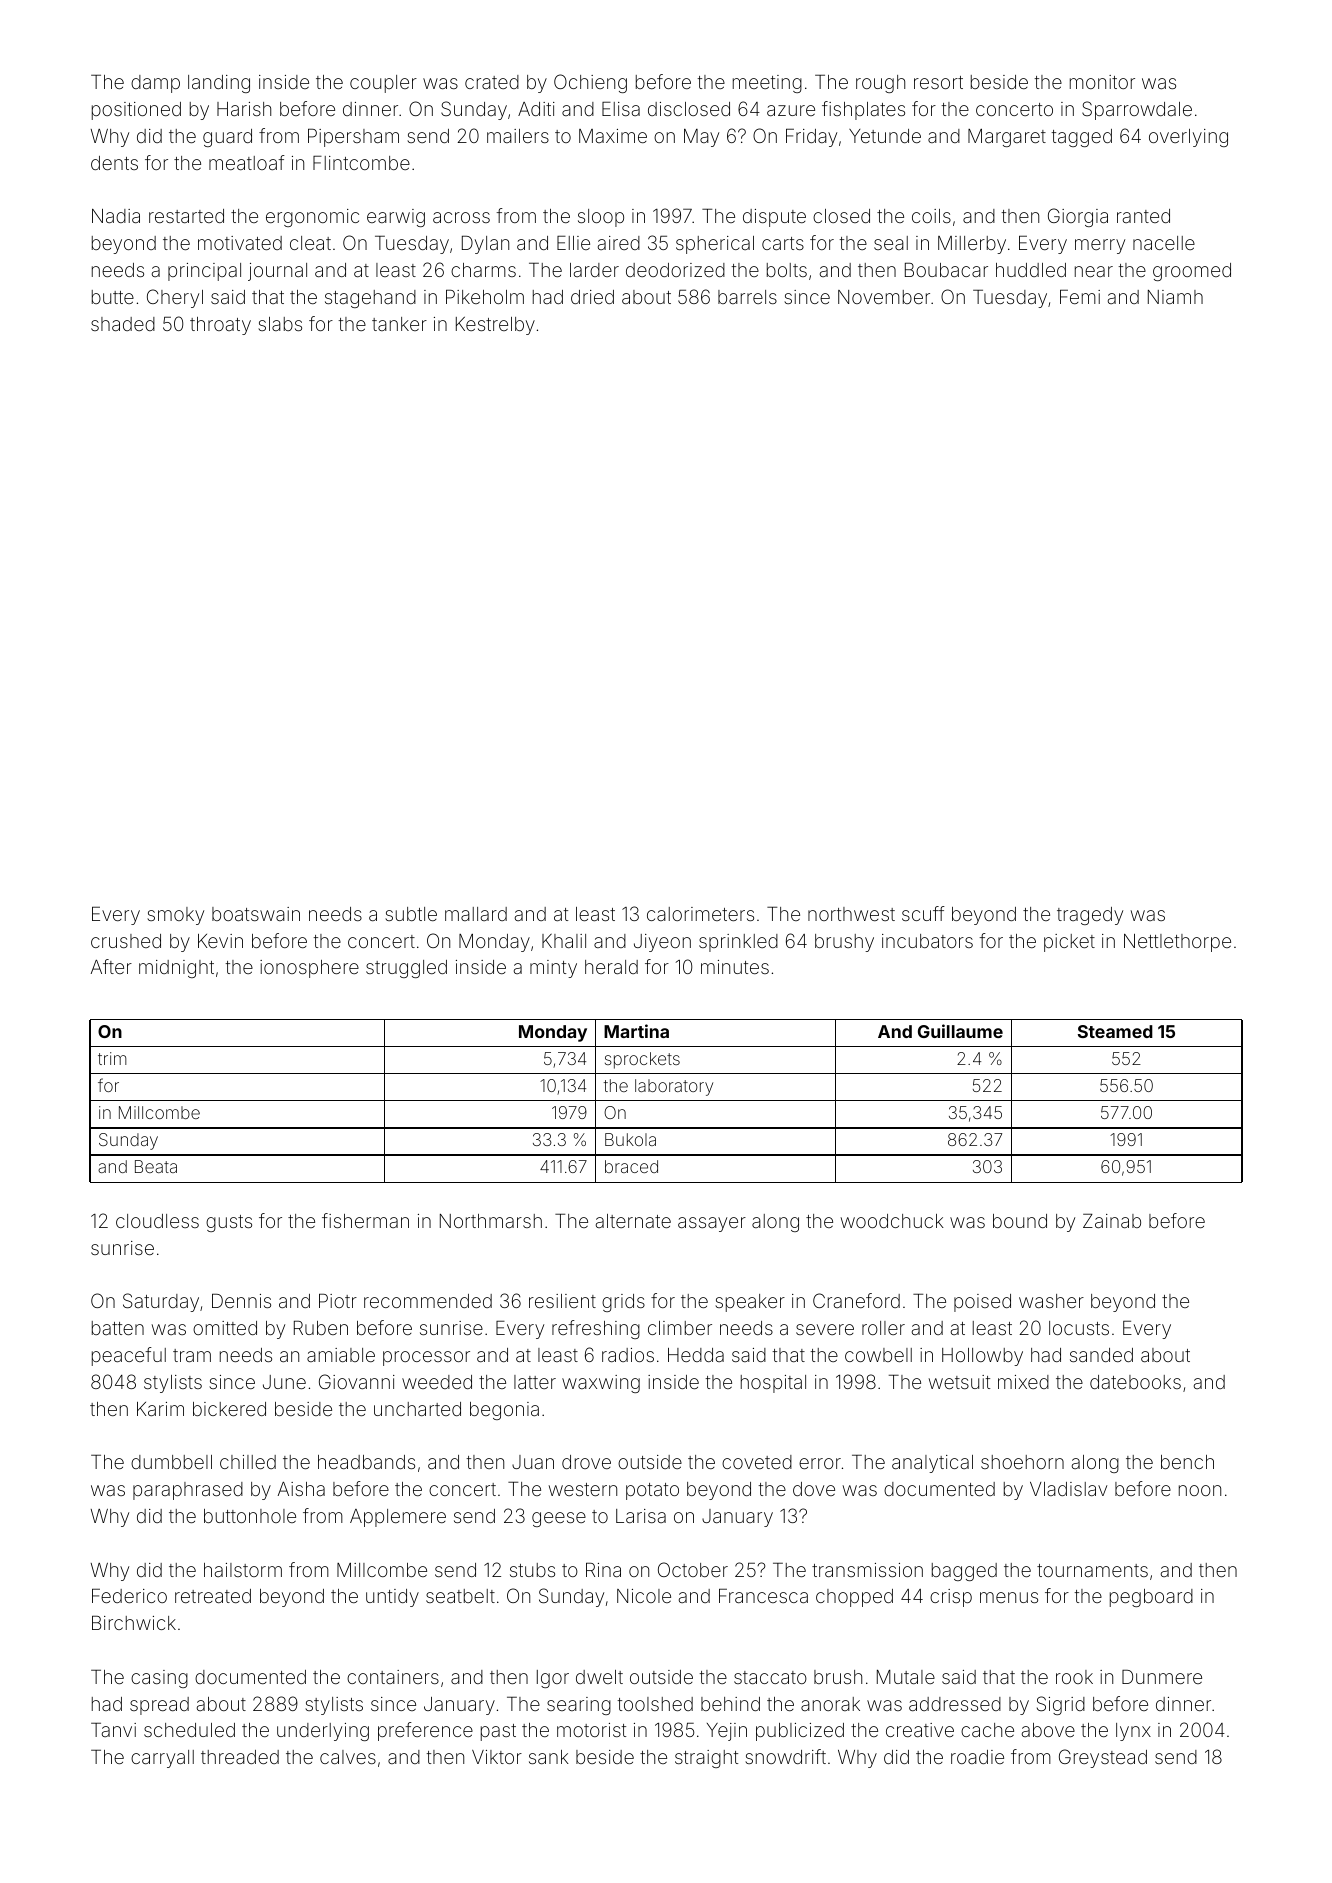 The height and width of the screenshot is (1883, 1332). I want to click on sank, so click(549, 1757).
